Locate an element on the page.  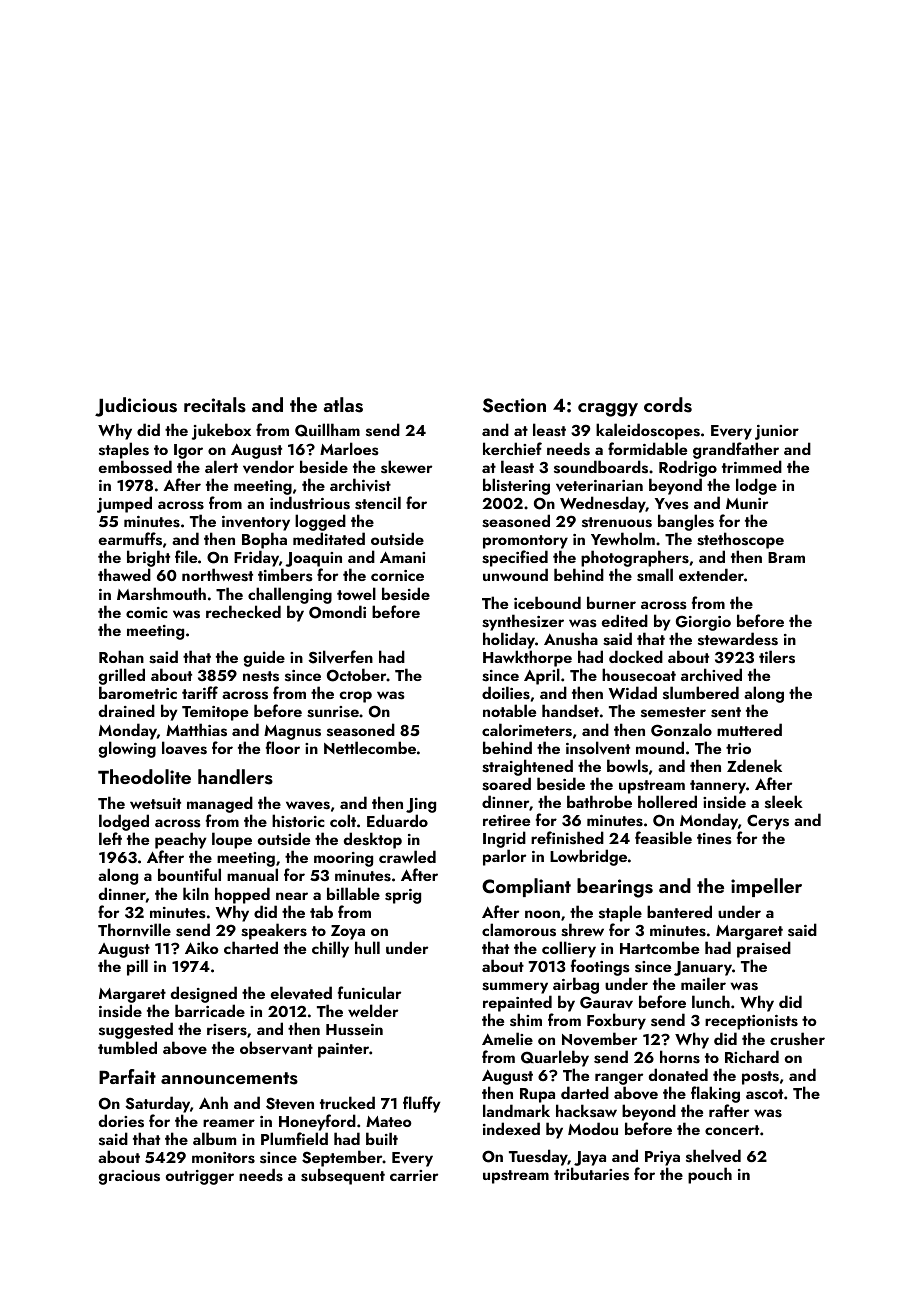
atlas is located at coordinates (343, 405).
